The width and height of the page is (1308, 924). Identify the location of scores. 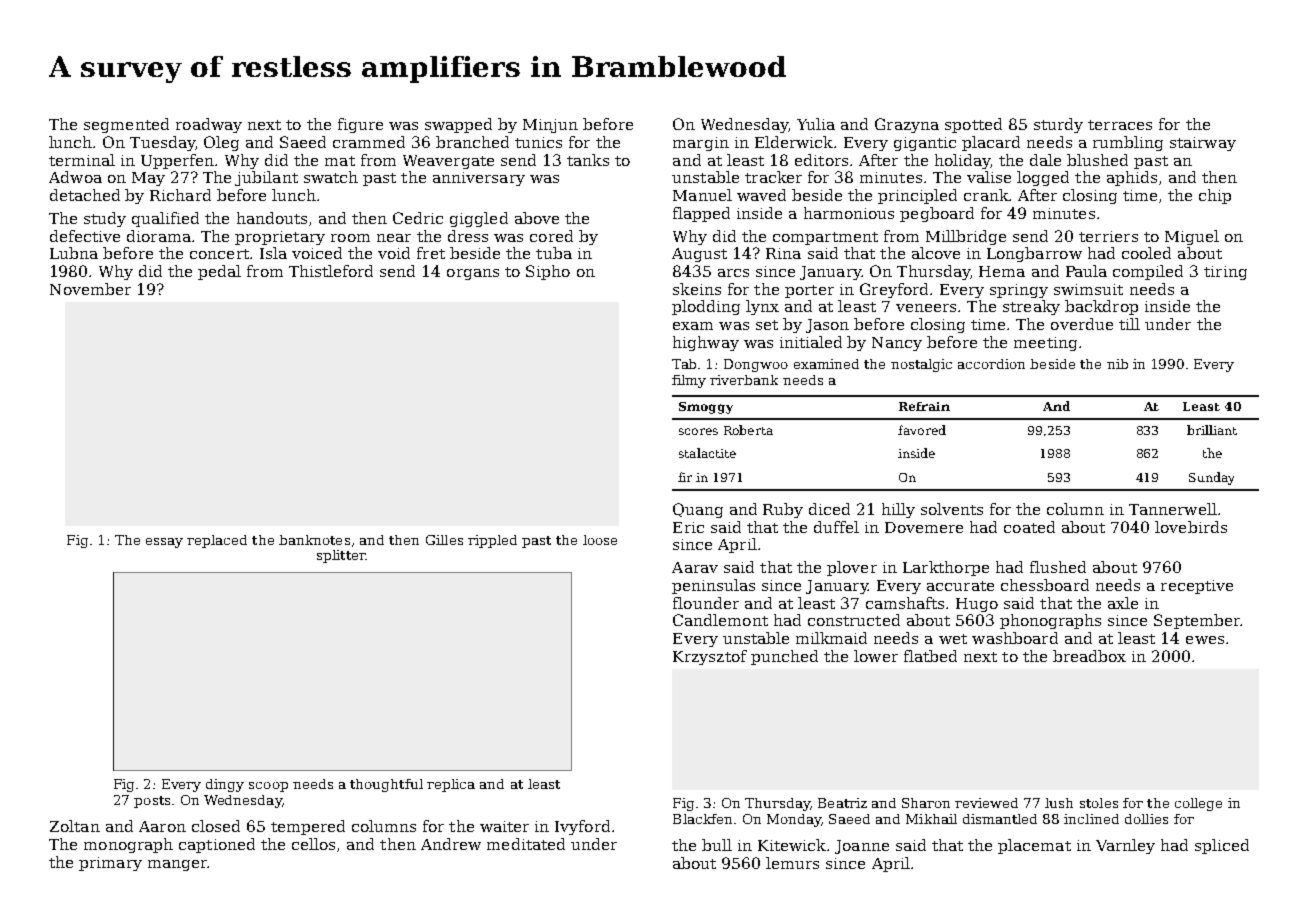
(698, 431).
